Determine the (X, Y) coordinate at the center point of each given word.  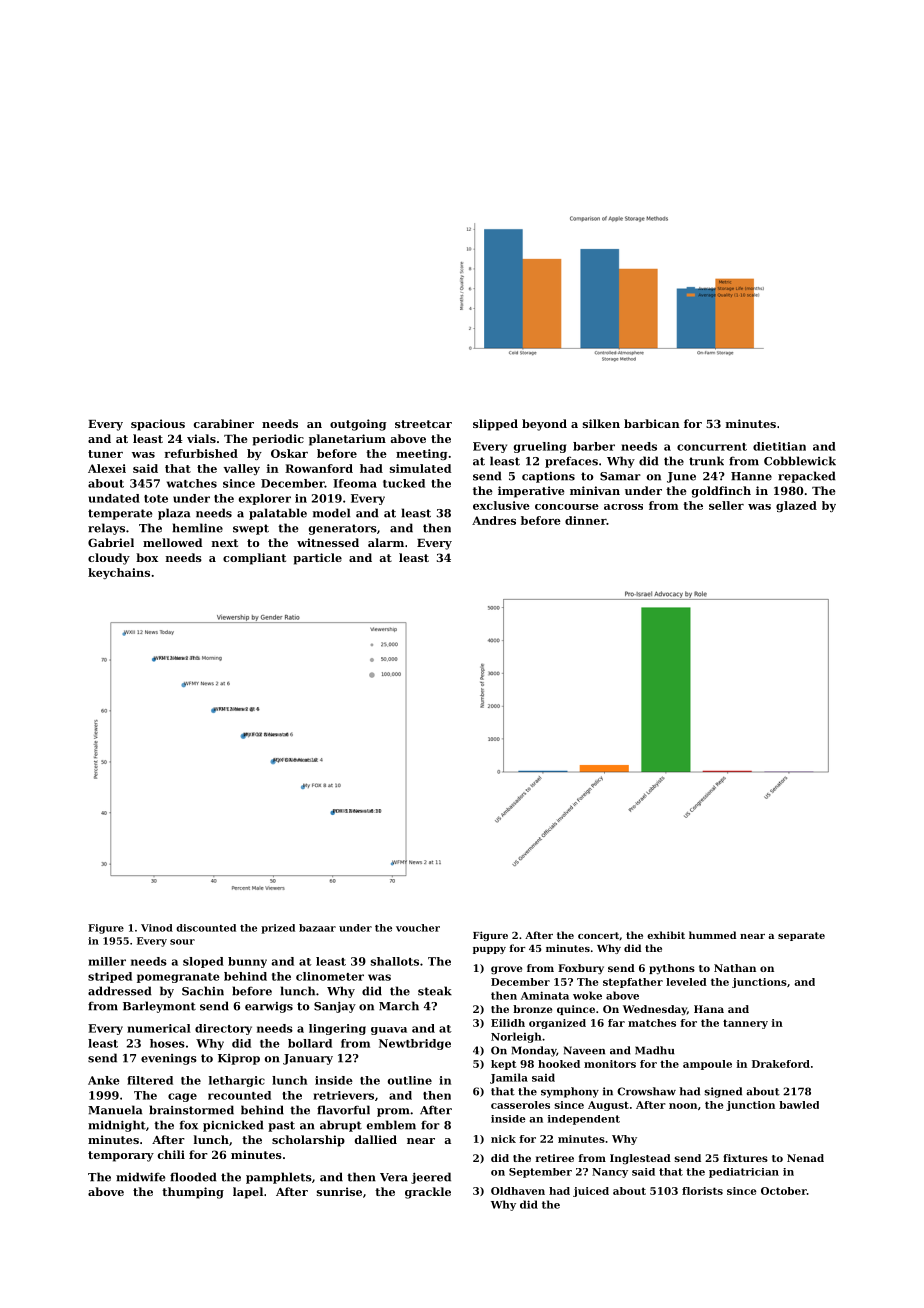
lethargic (237, 1081)
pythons (672, 969)
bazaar (317, 928)
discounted (206, 928)
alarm (386, 542)
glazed (796, 506)
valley (241, 469)
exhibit (666, 935)
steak (435, 991)
